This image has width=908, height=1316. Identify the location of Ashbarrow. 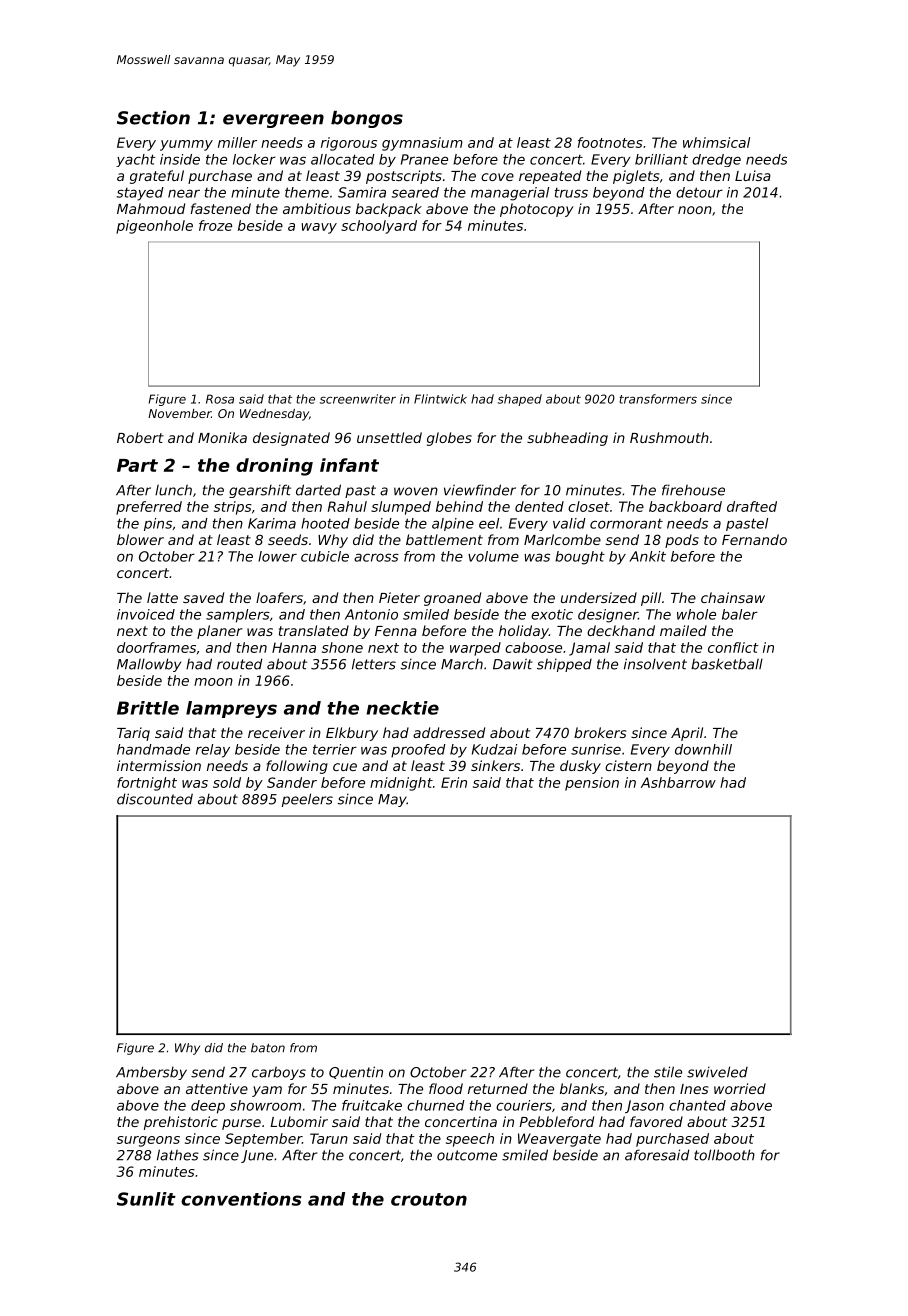
(678, 782).
